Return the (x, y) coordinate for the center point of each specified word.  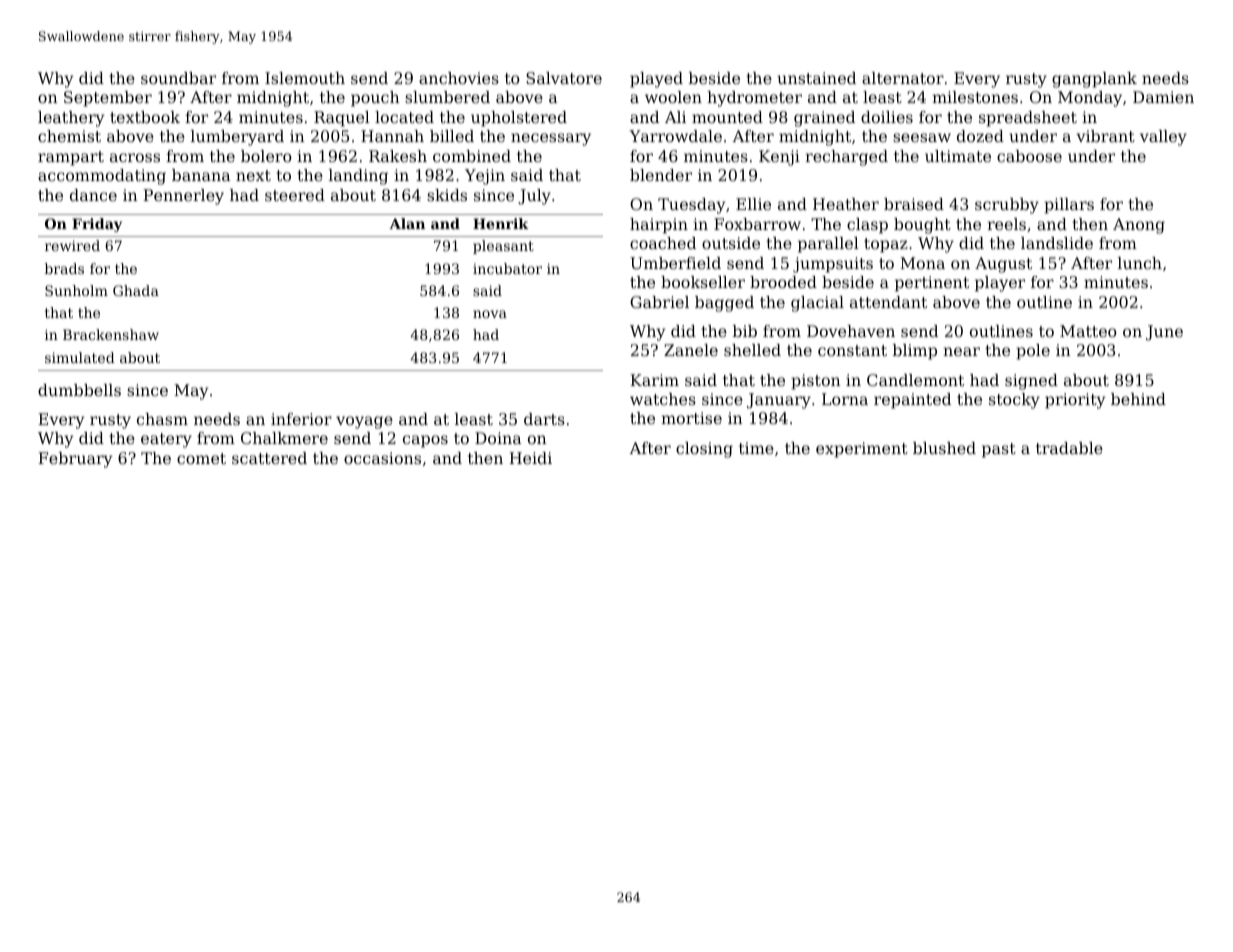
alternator (903, 78)
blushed (944, 448)
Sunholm (76, 290)
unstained (816, 78)
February (75, 460)
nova (490, 314)
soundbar (178, 78)
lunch (1140, 263)
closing (704, 450)
